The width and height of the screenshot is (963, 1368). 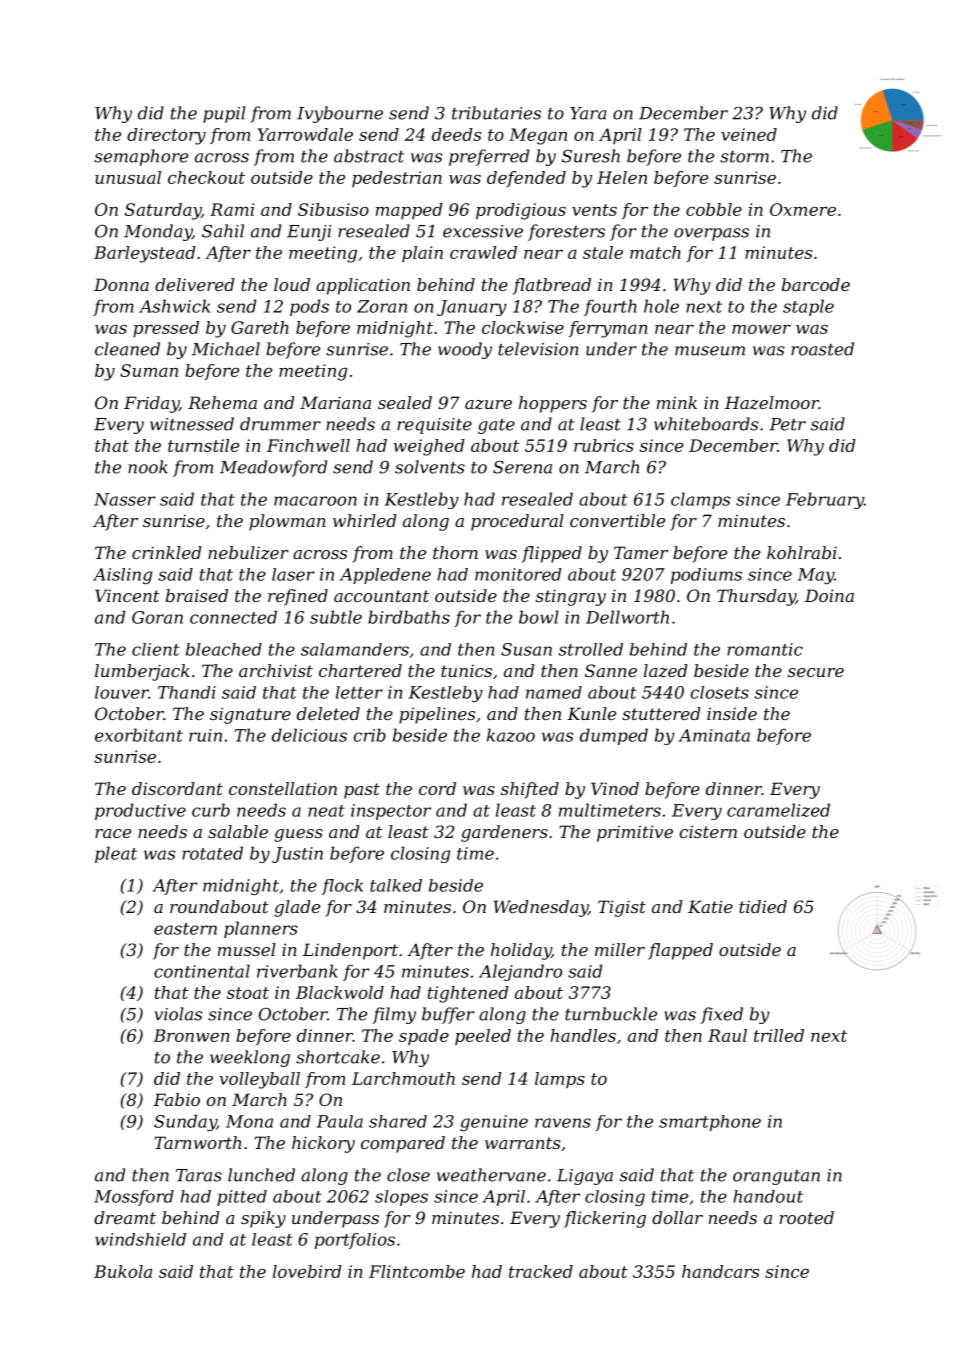 What do you see at coordinates (720, 1271) in the screenshot?
I see `handcars` at bounding box center [720, 1271].
